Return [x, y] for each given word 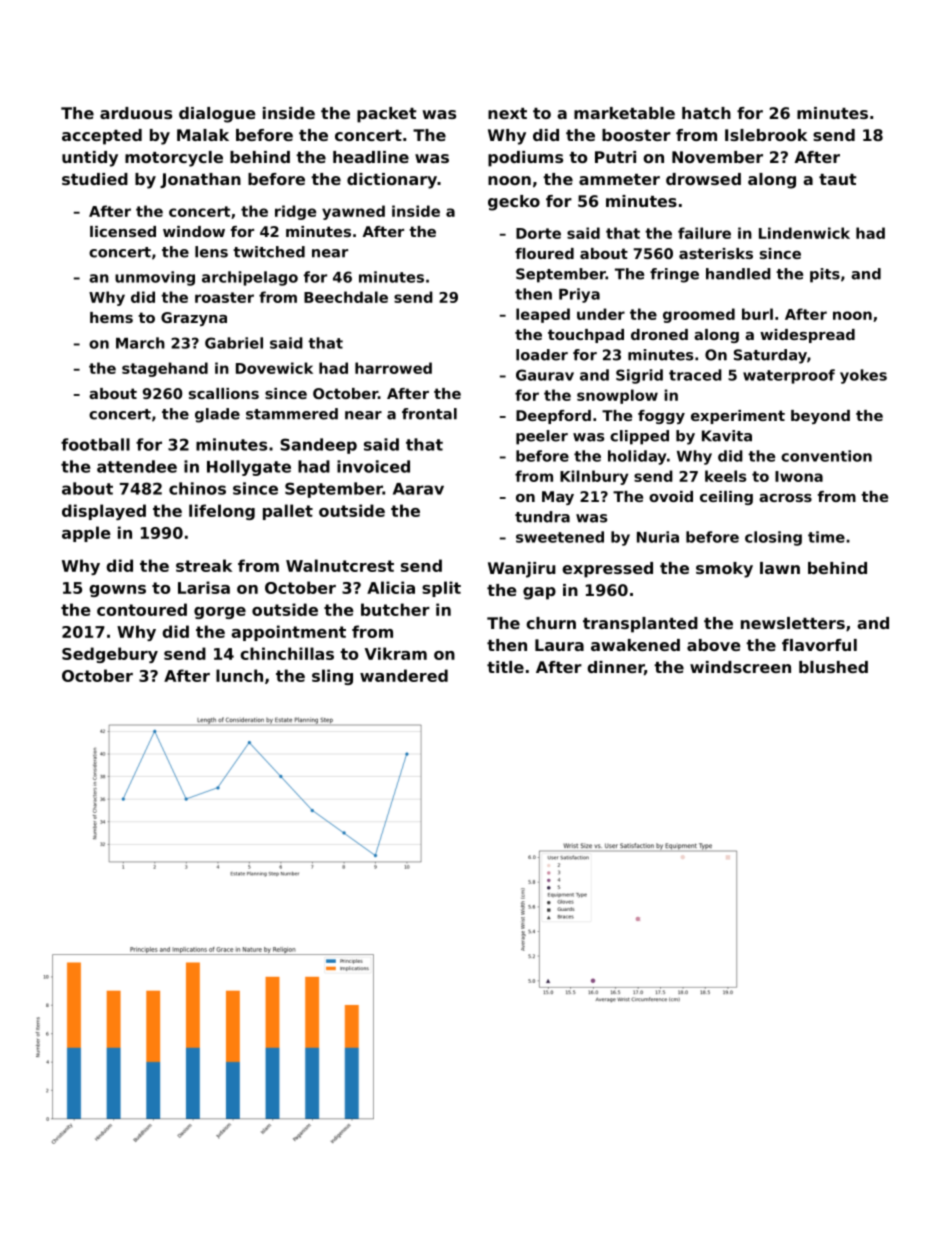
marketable [624, 113]
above [714, 645]
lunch [239, 675]
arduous [136, 113]
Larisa [204, 587]
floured [544, 253]
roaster [224, 297]
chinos [197, 488]
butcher [395, 609]
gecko [514, 203]
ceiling [726, 498]
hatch [706, 113]
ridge [295, 212]
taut [838, 179]
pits [825, 275]
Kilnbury [594, 477]
